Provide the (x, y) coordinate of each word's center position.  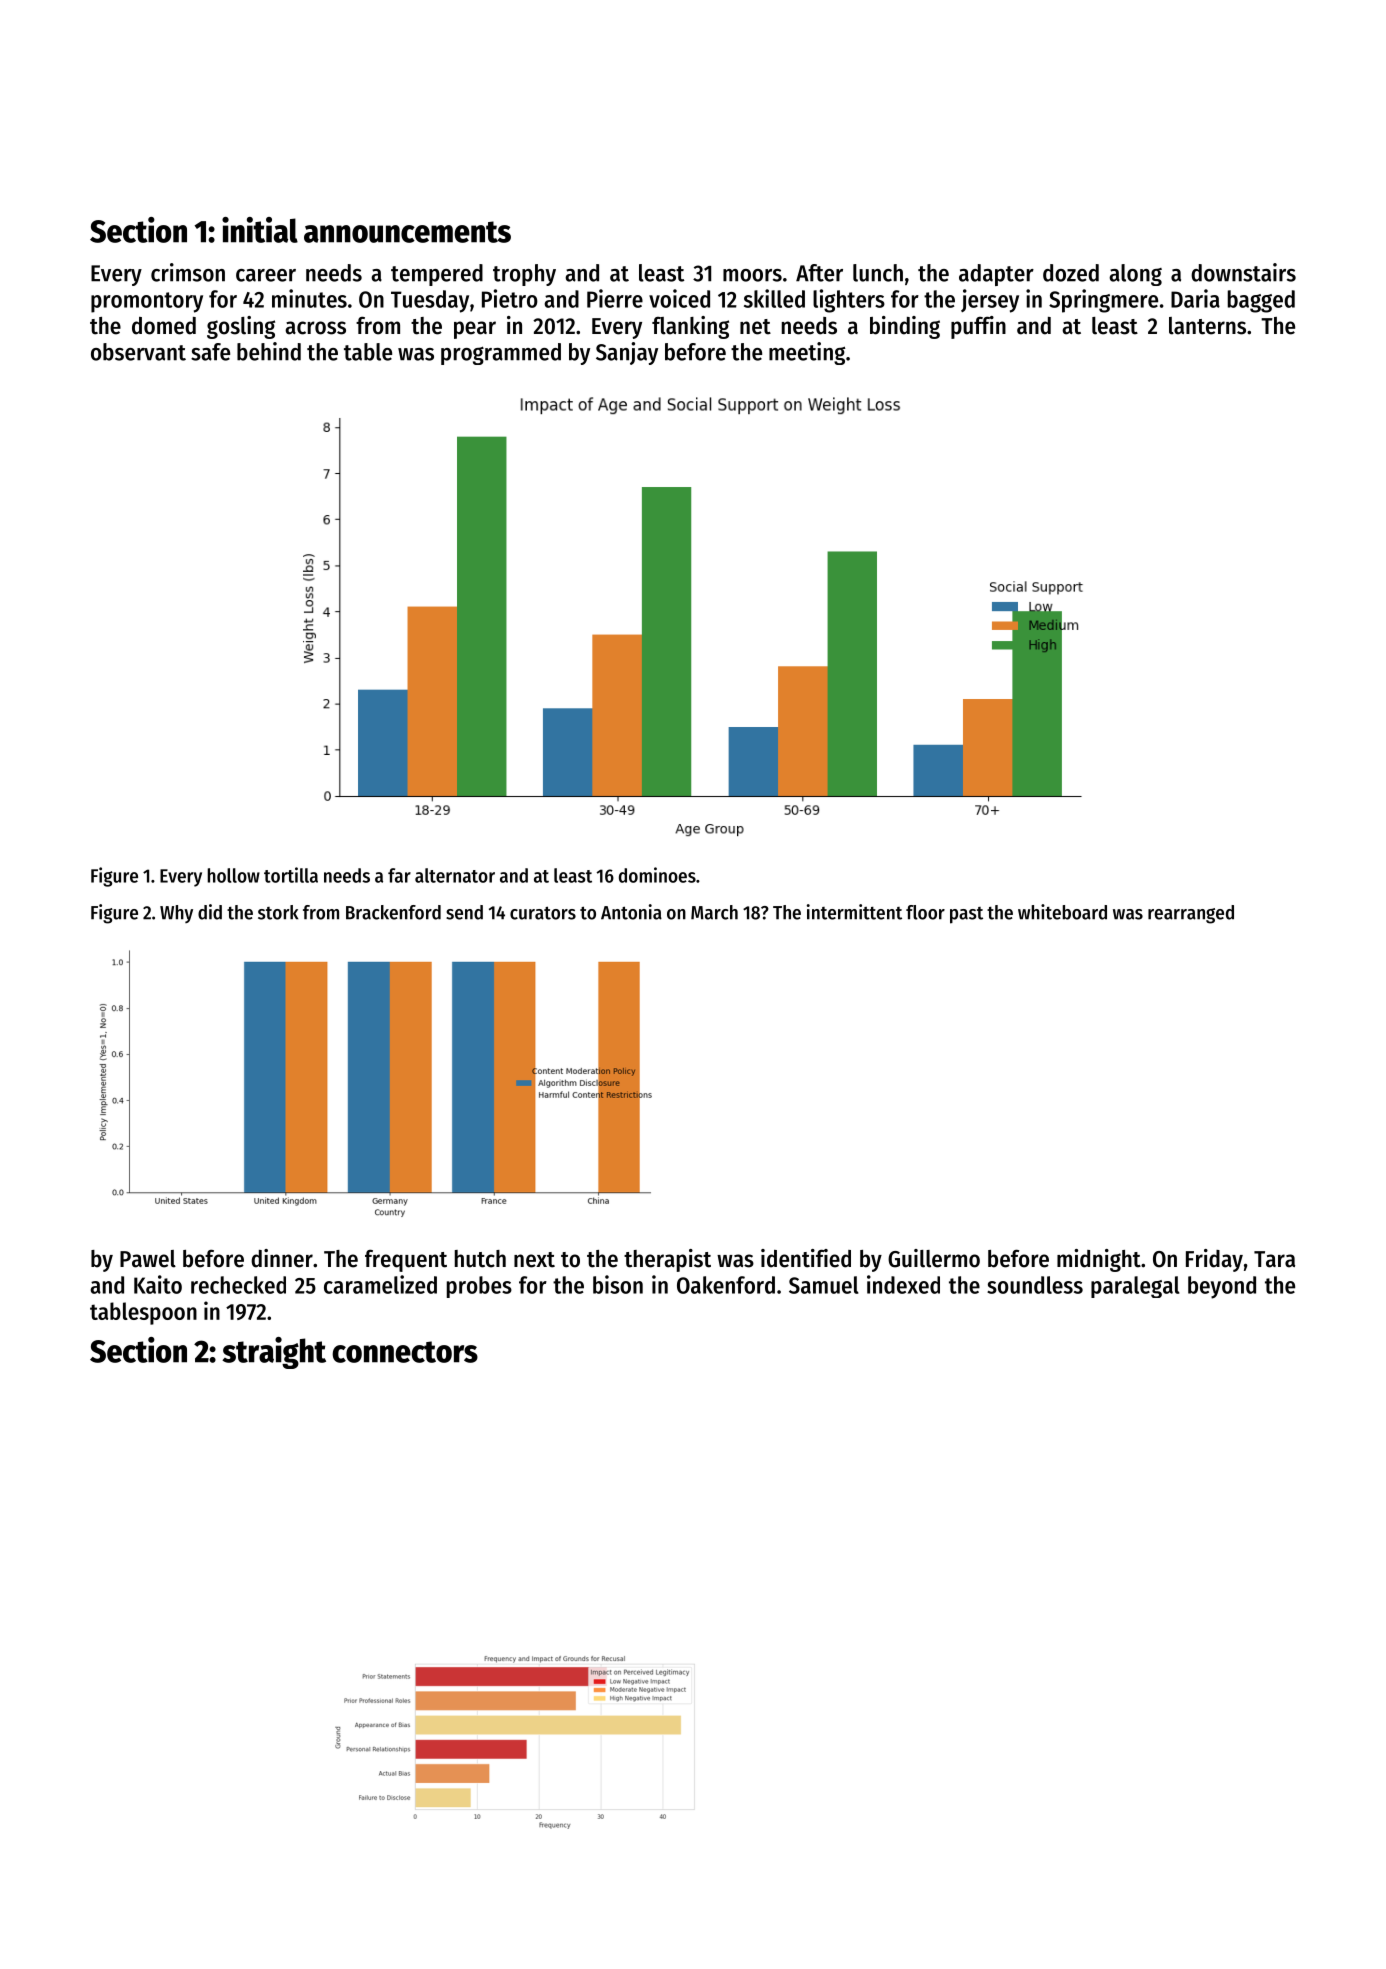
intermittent (854, 912)
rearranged (1191, 914)
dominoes (657, 875)
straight (274, 1353)
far (399, 875)
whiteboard (1062, 912)
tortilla (291, 875)
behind (269, 351)
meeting (807, 353)
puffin (978, 327)
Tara (1274, 1259)
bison (618, 1284)
